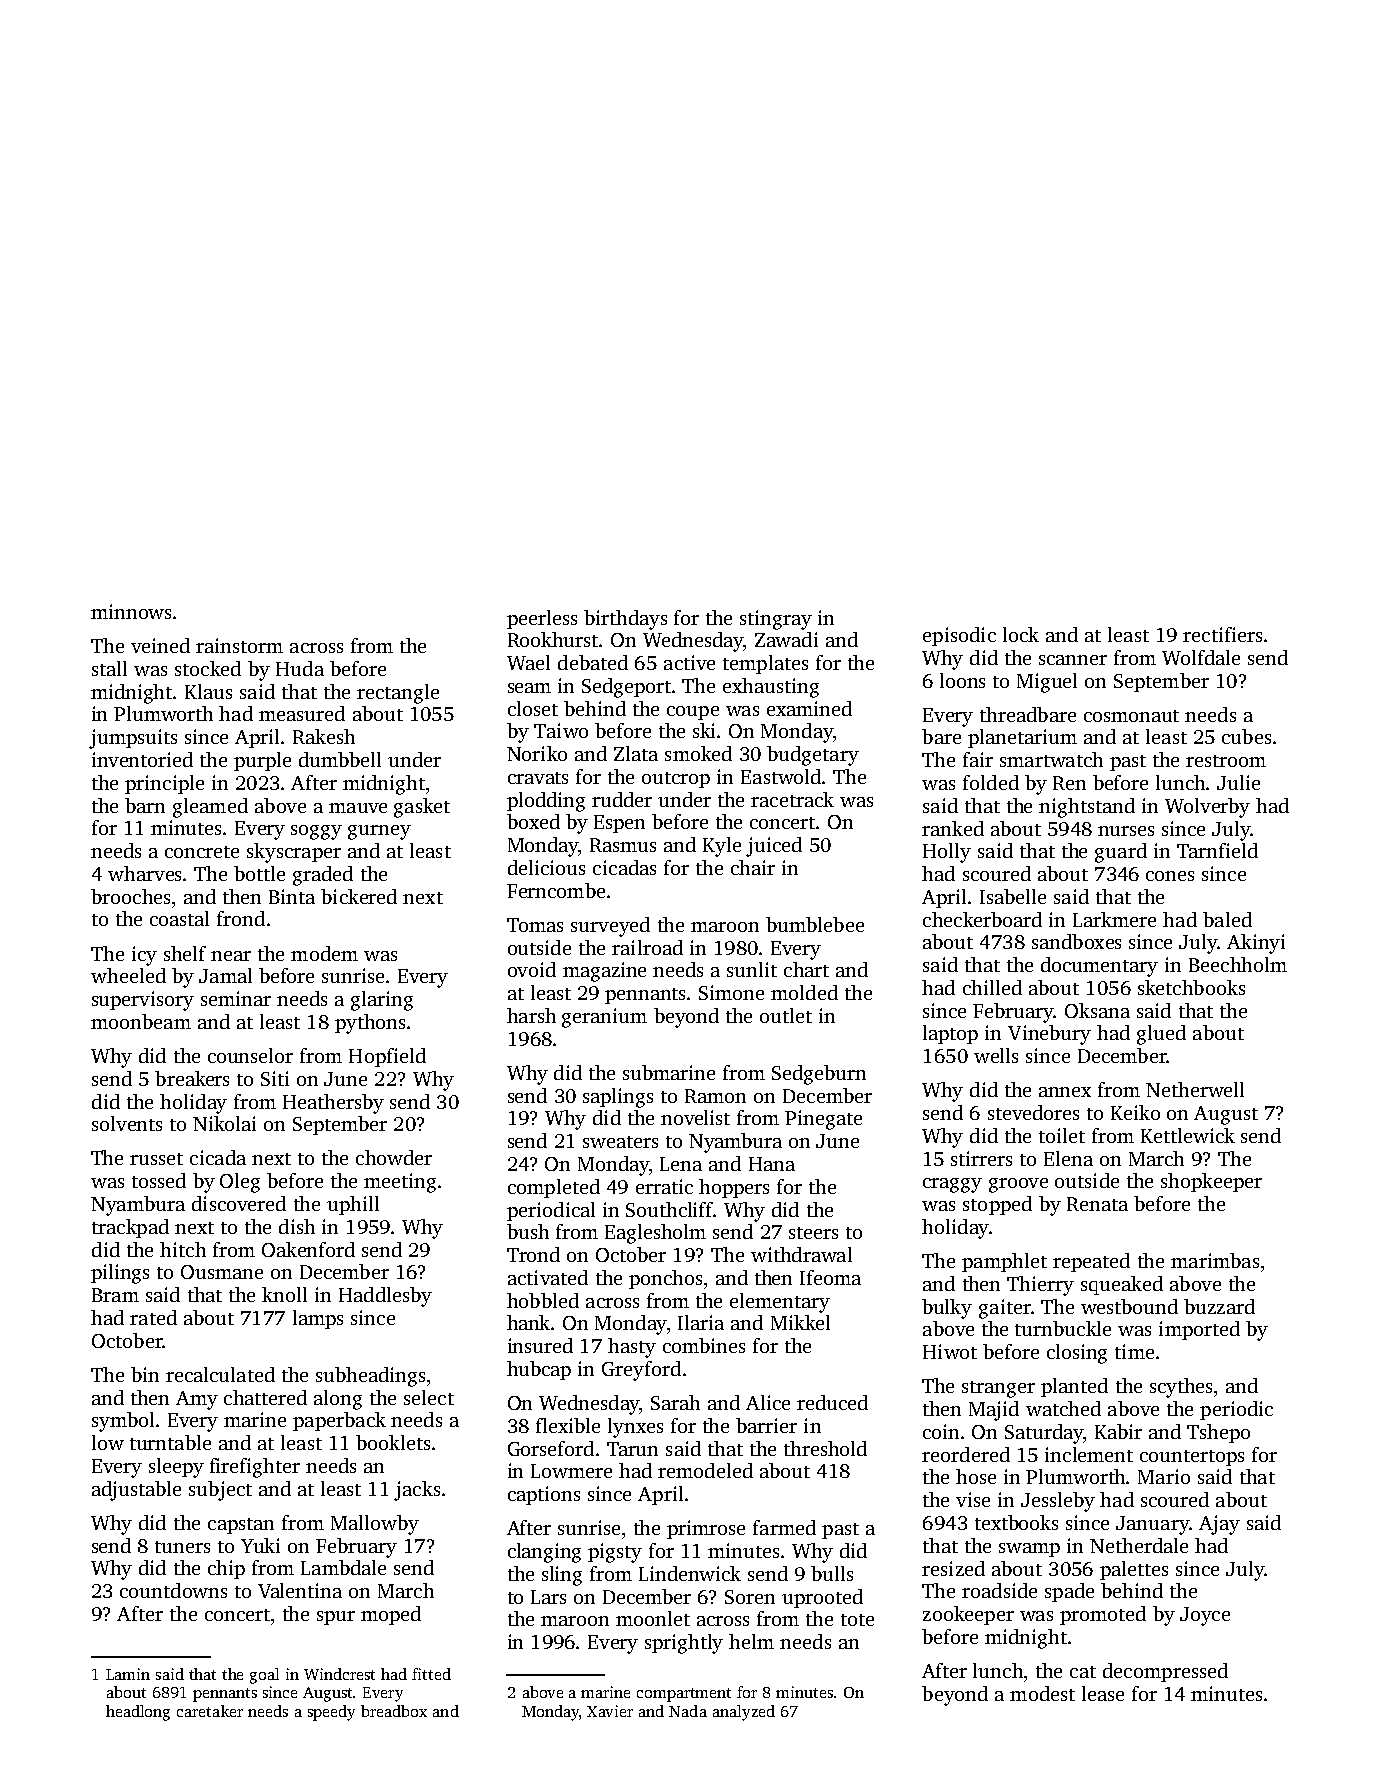 The image size is (1382, 1789). What do you see at coordinates (1246, 736) in the screenshot?
I see `cubes` at bounding box center [1246, 736].
